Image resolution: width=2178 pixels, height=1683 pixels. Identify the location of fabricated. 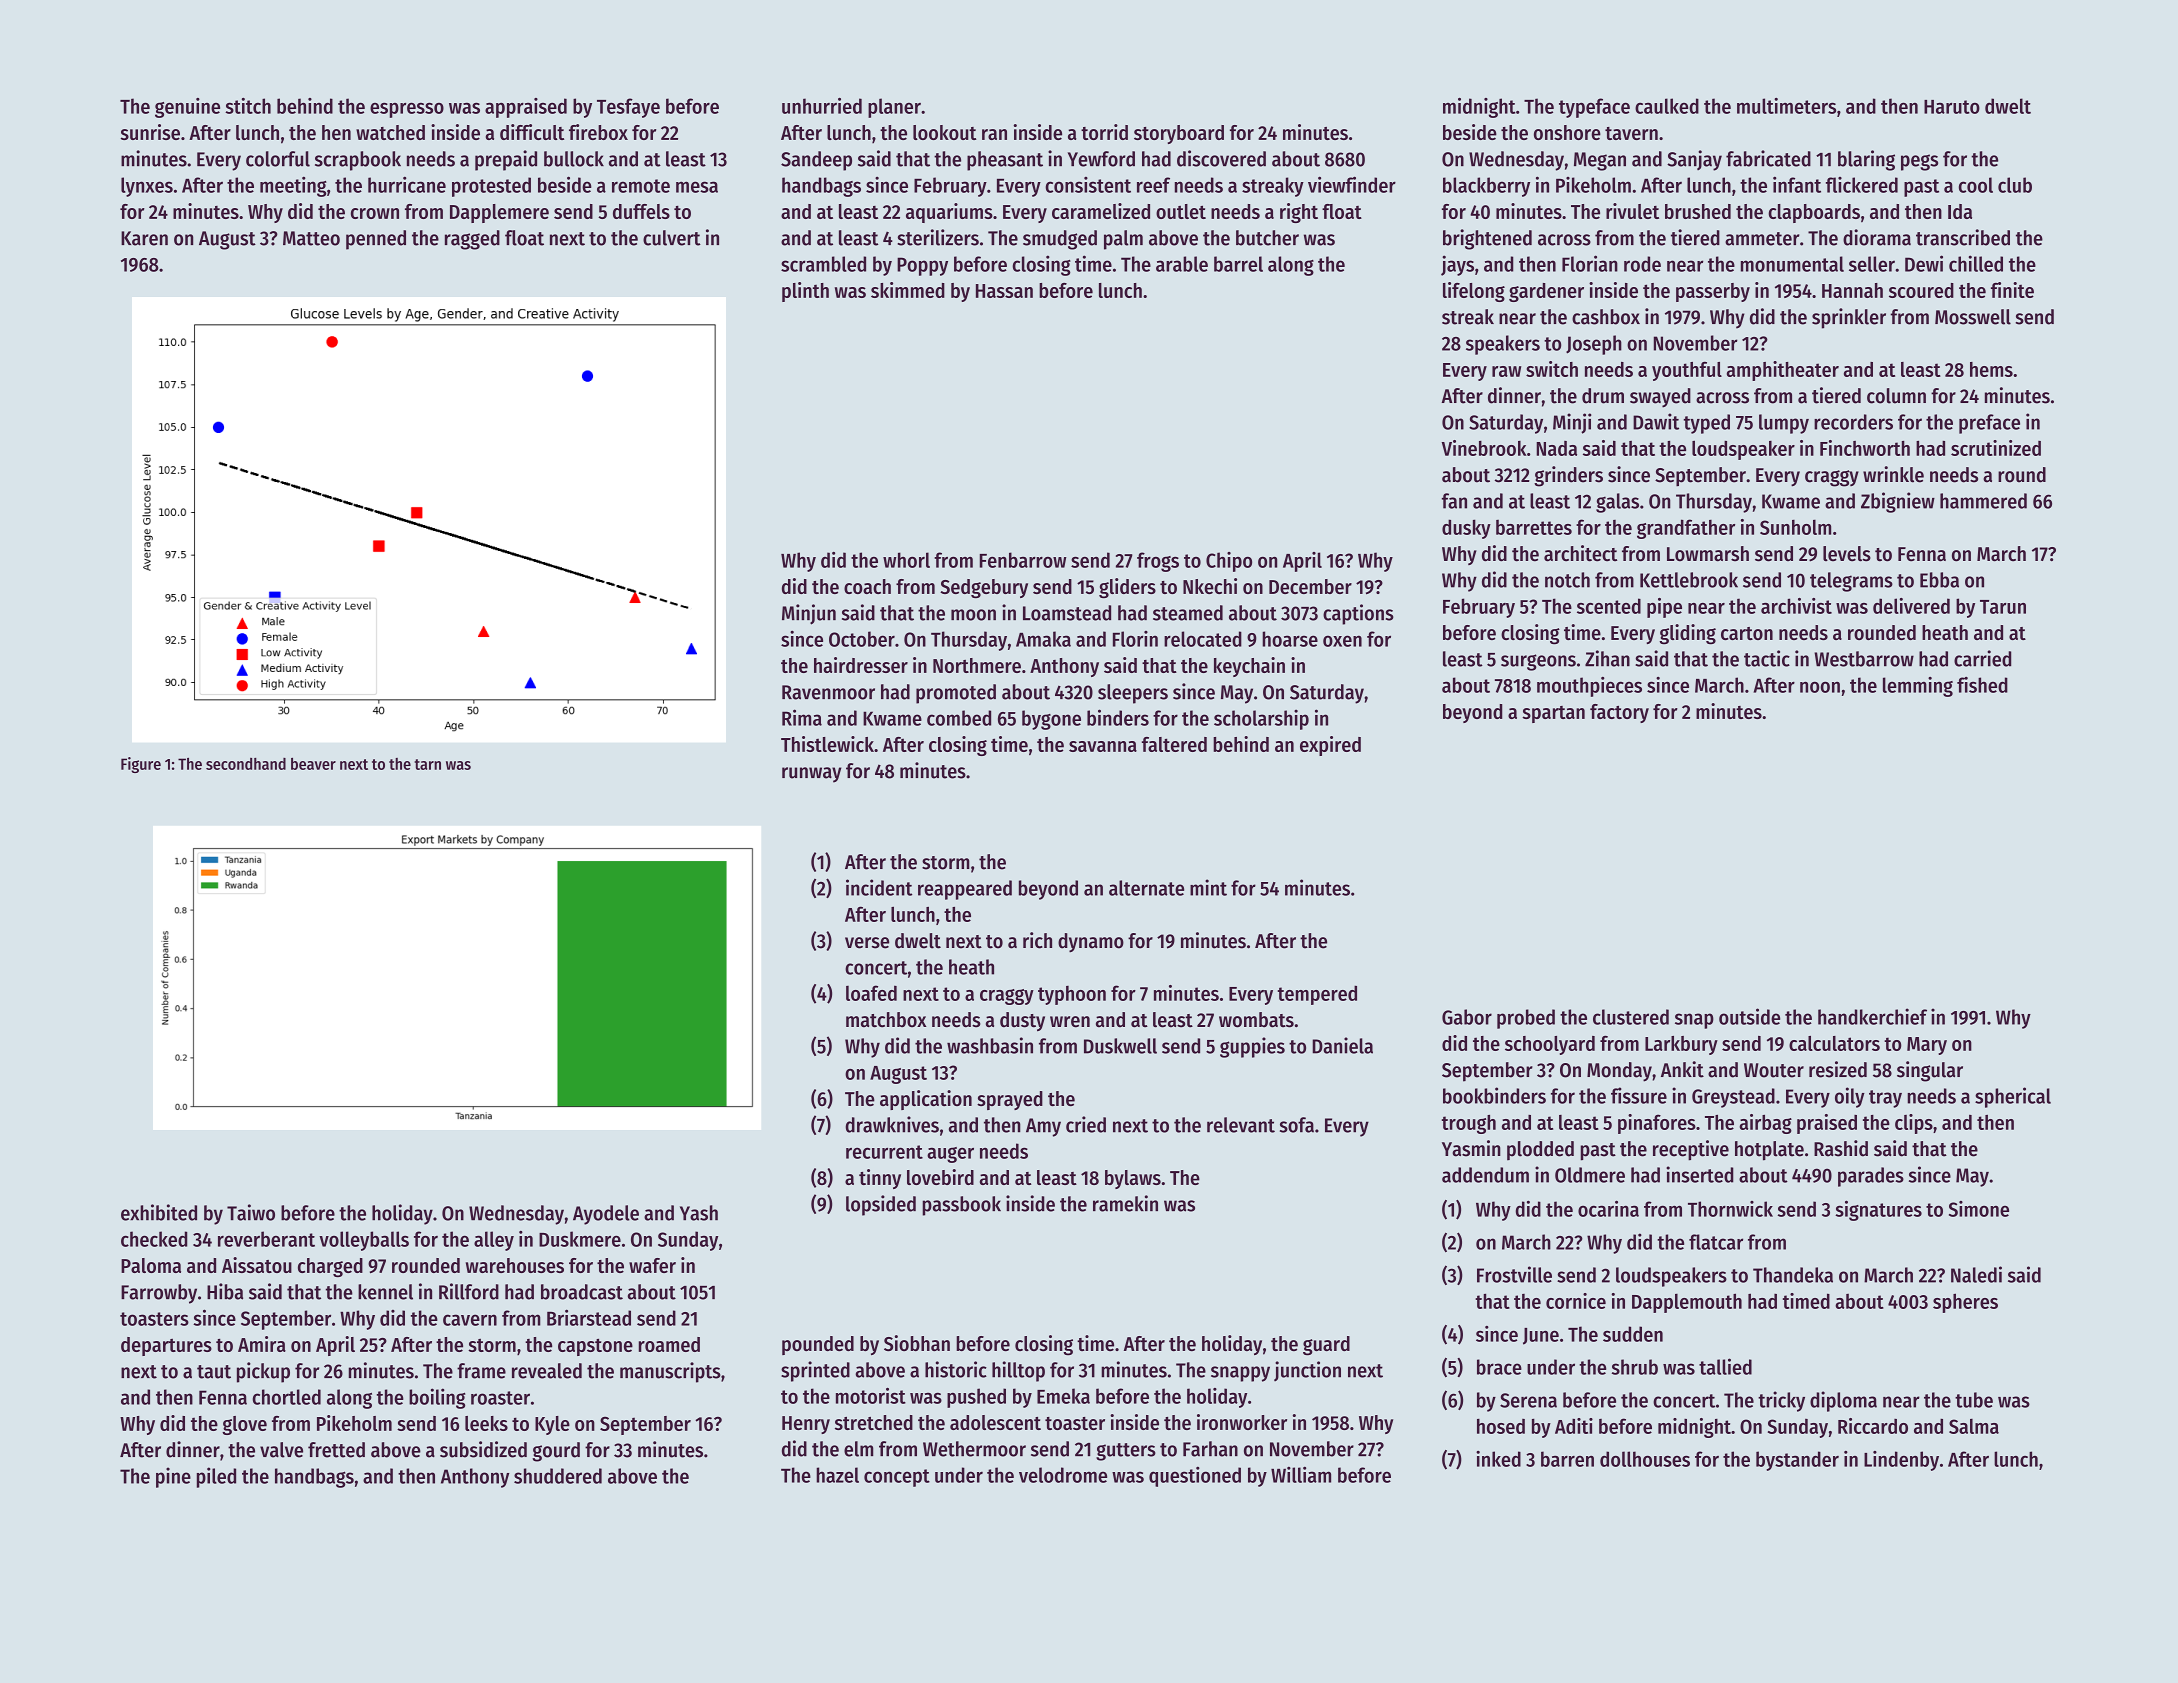
(1768, 158).
